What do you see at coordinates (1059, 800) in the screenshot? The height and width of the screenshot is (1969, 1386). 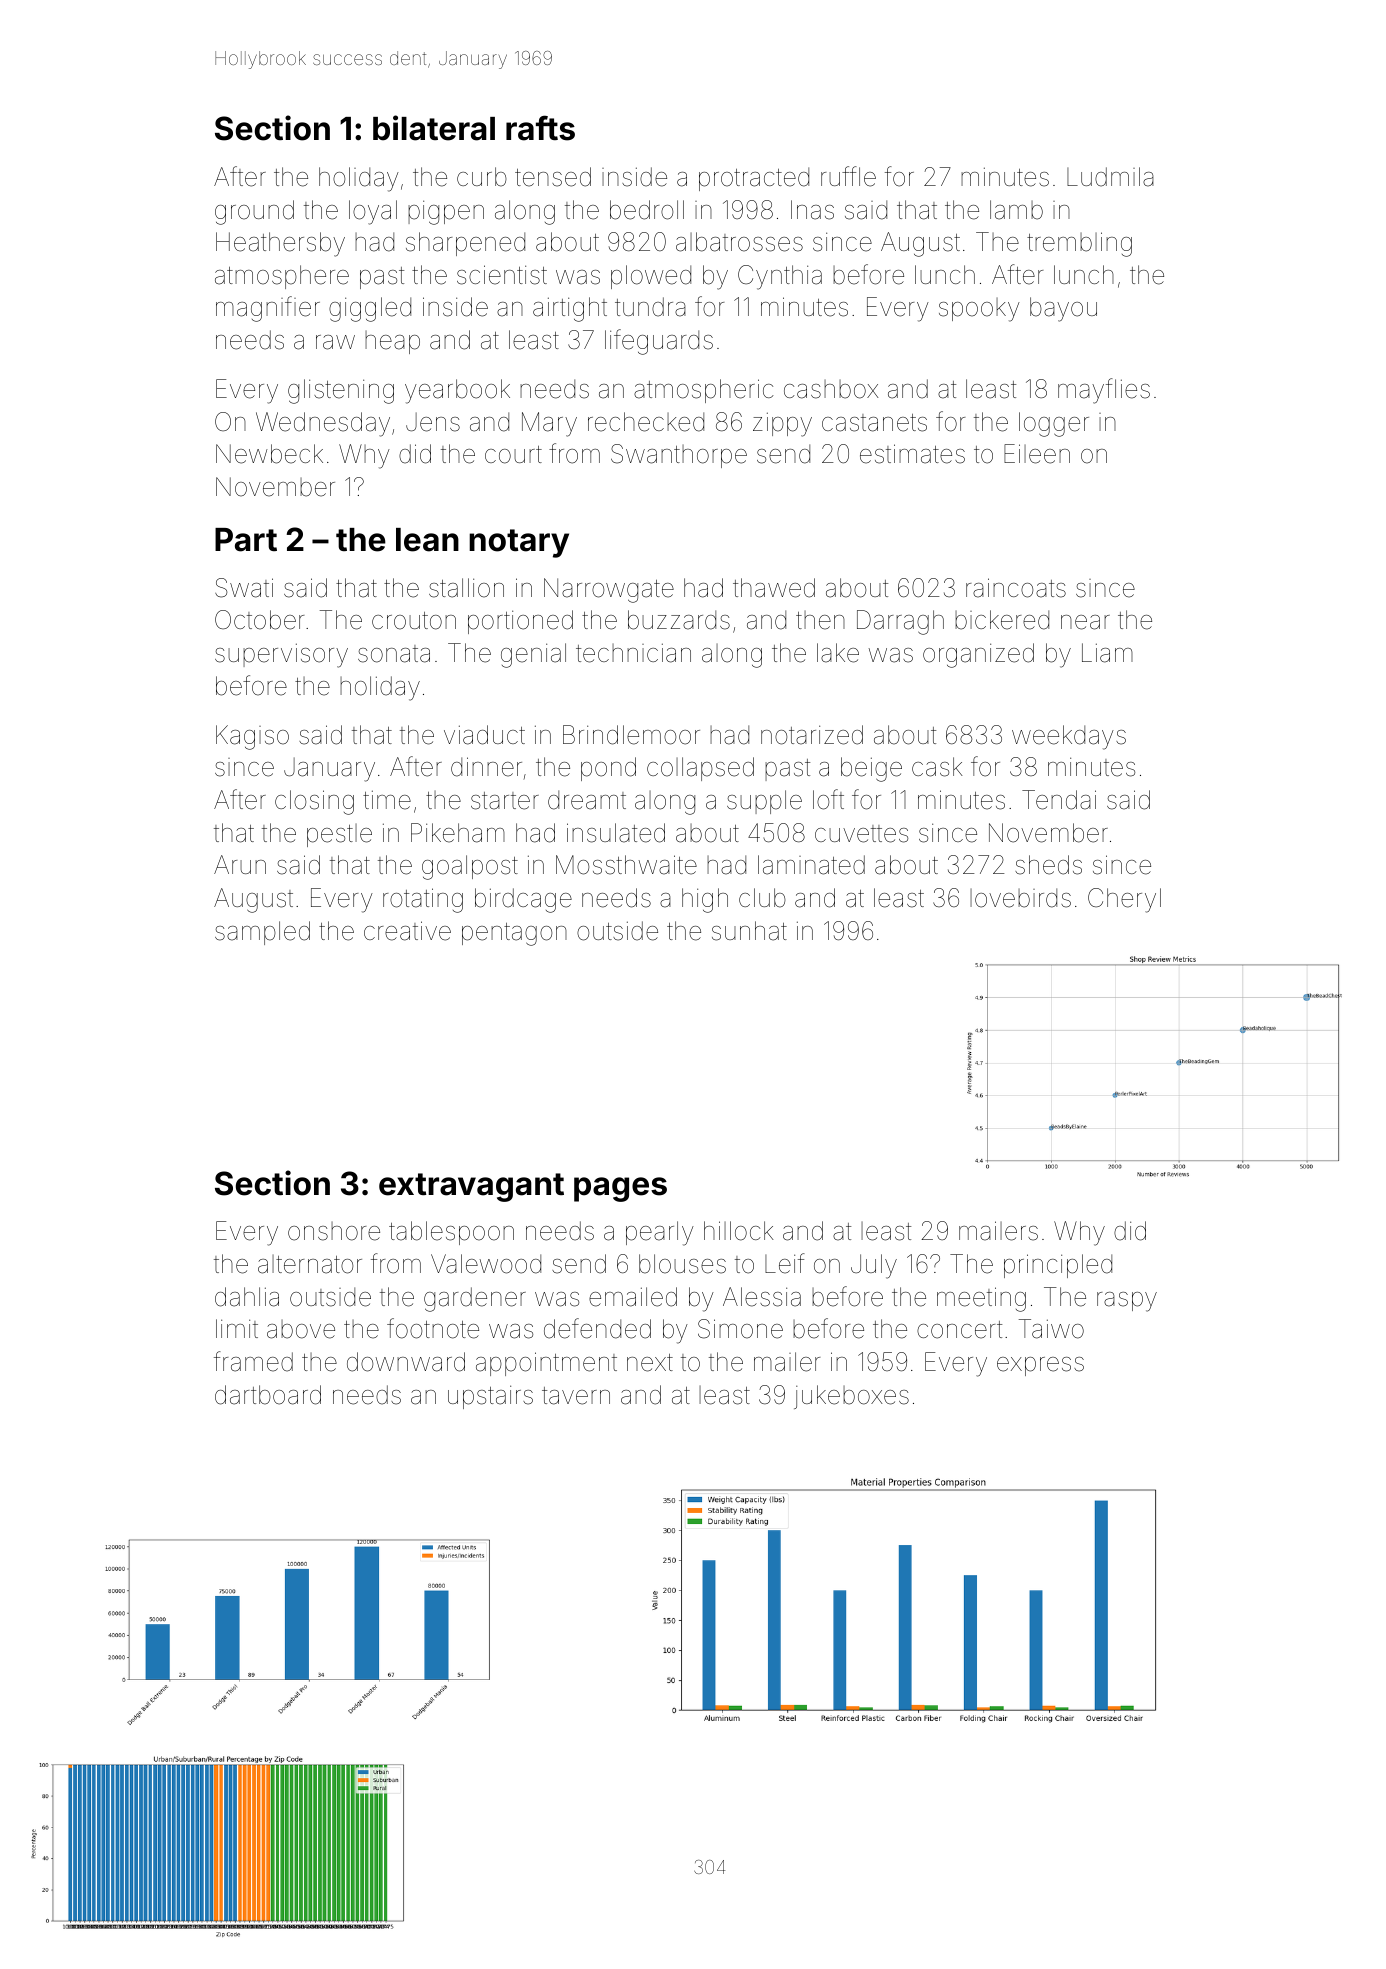 I see `Tendai` at bounding box center [1059, 800].
